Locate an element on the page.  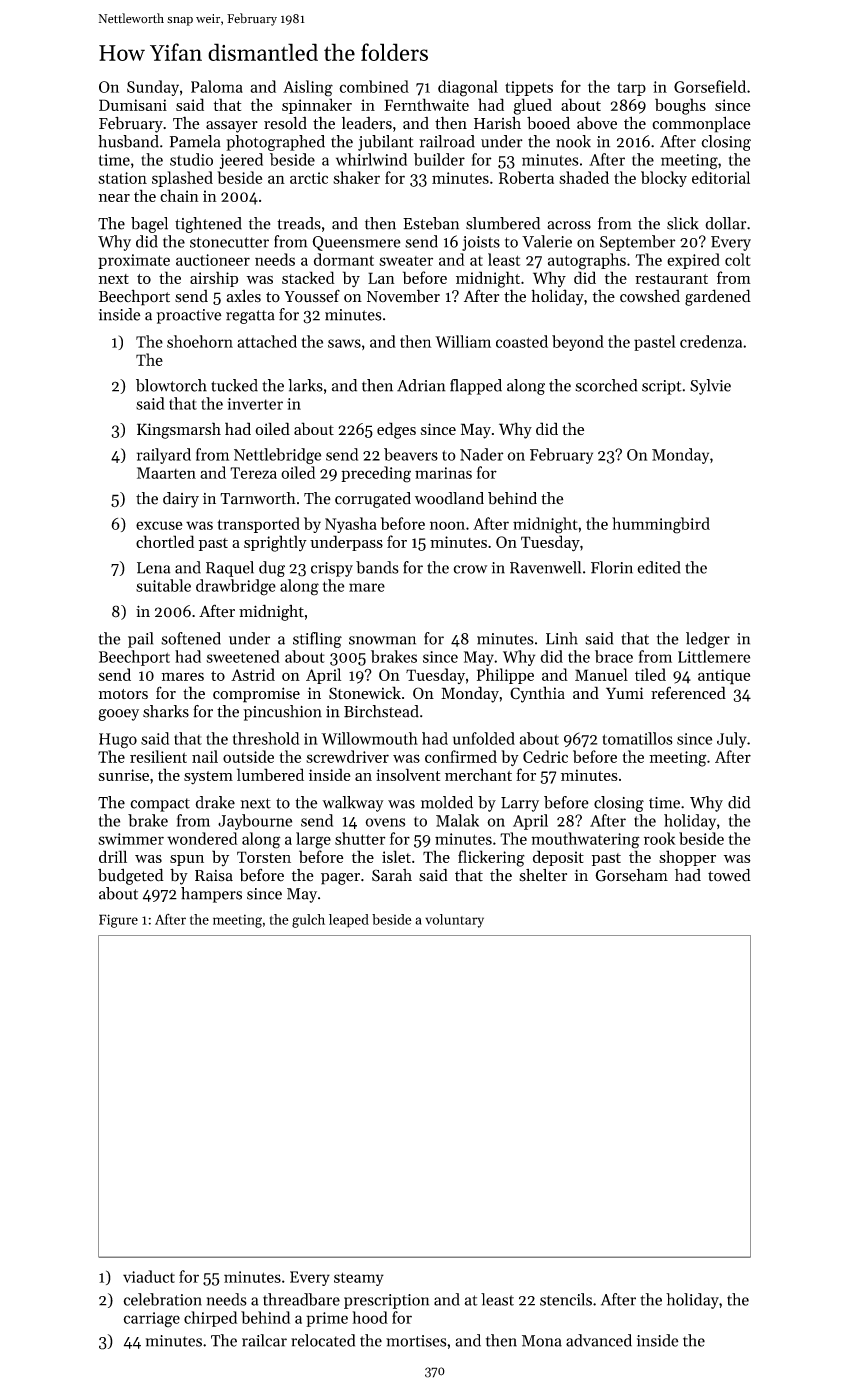
advanced is located at coordinates (599, 1340).
